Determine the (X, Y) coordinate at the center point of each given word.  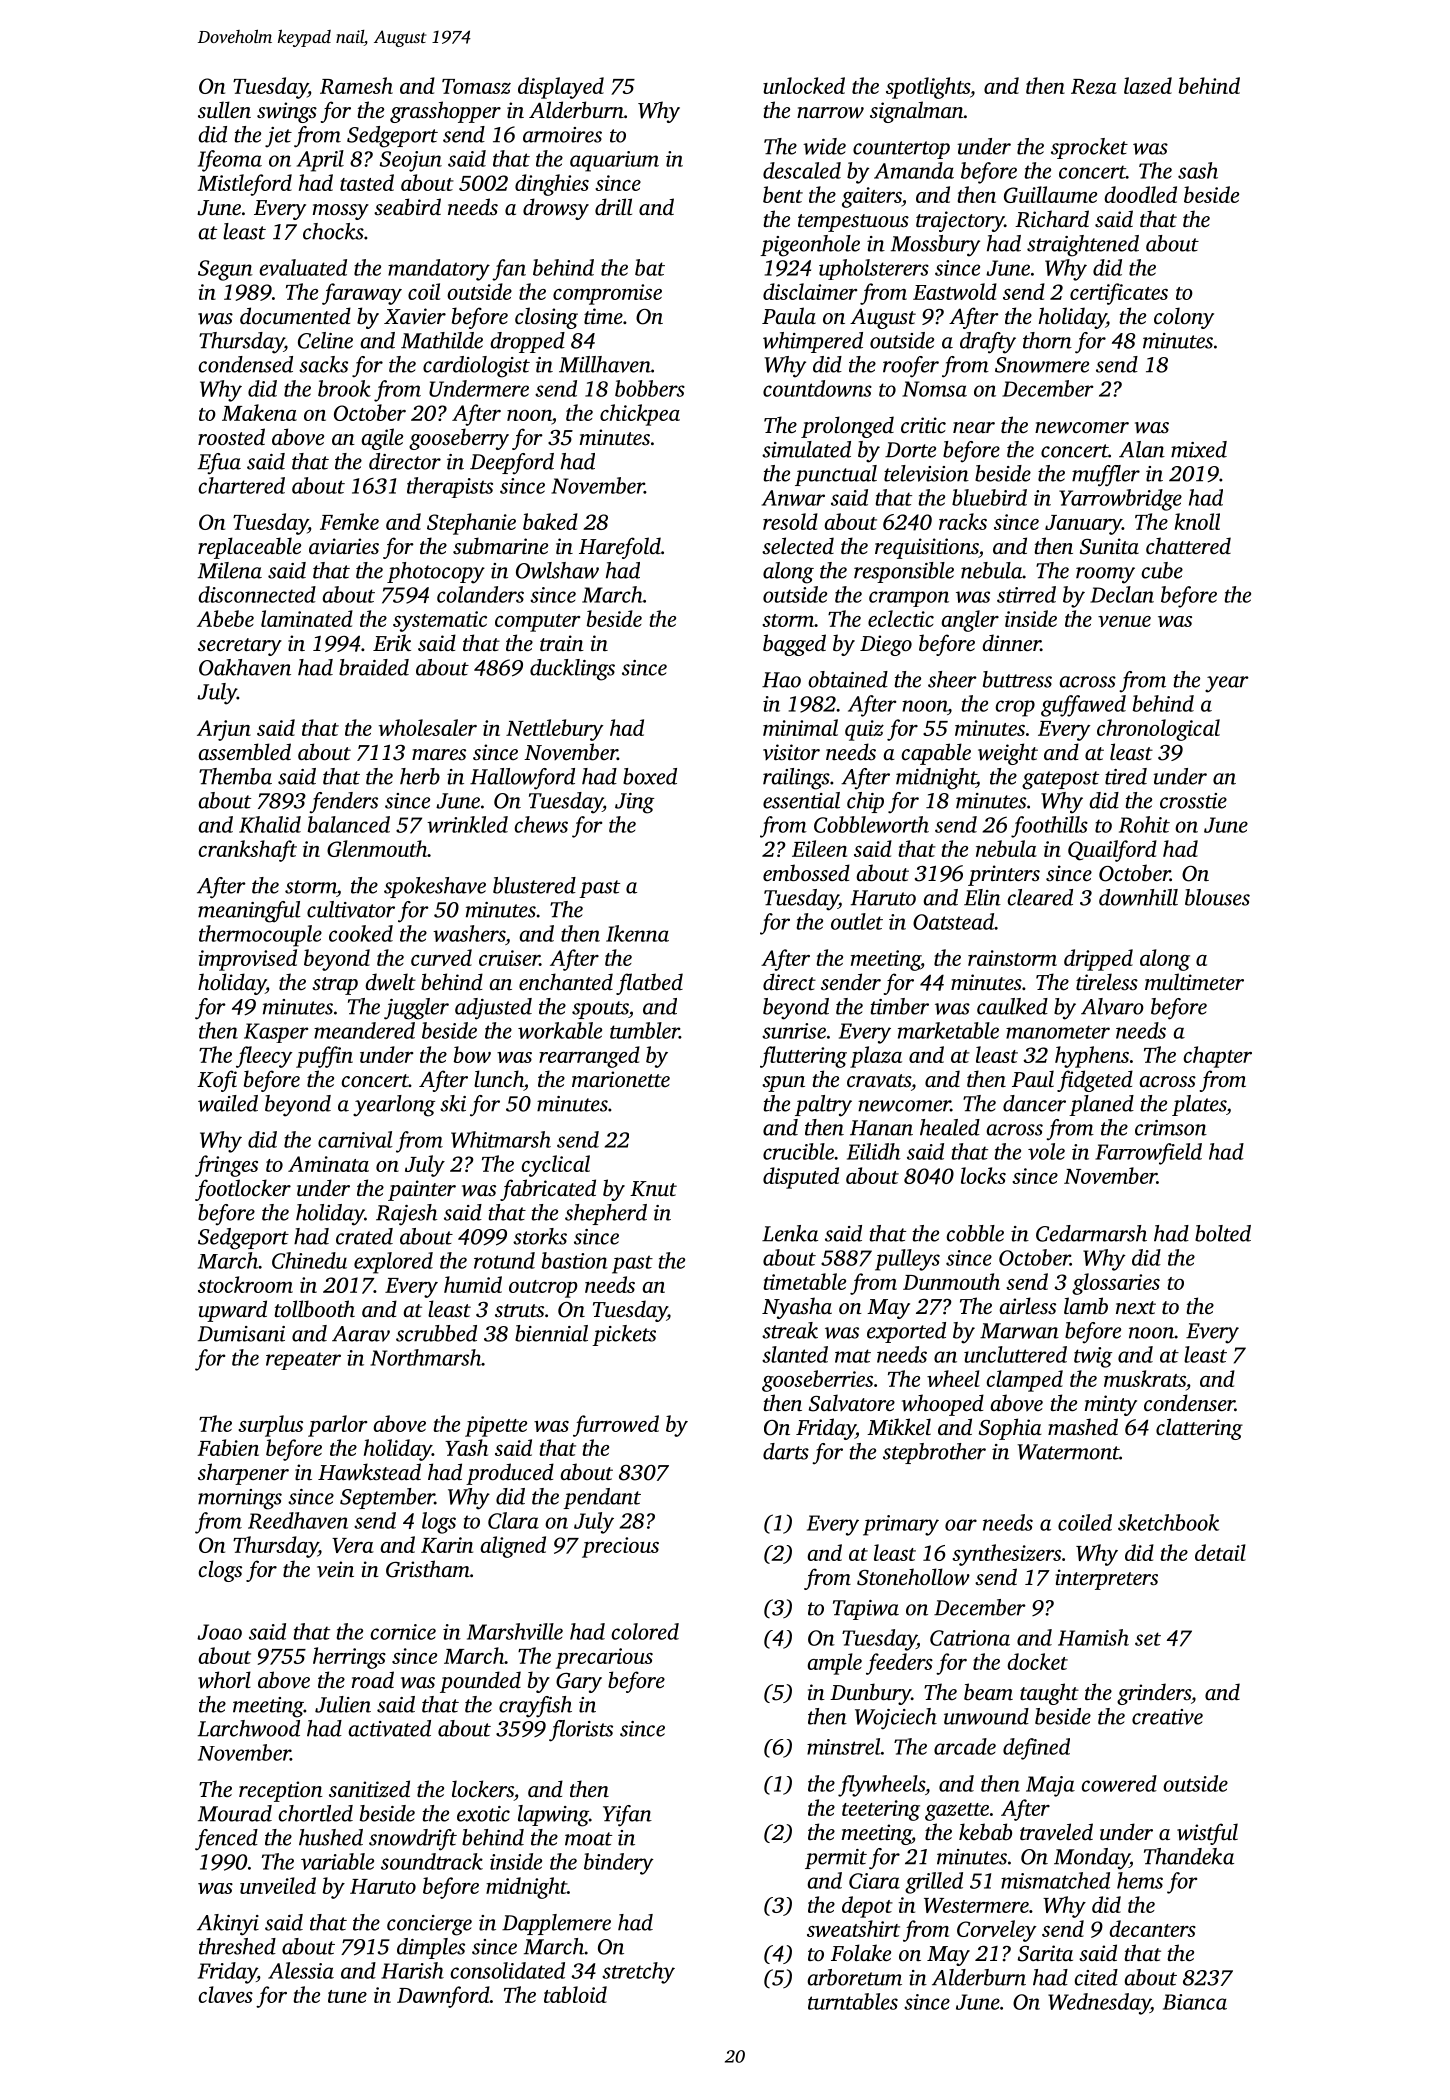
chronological (1158, 730)
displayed (561, 88)
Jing (634, 803)
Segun (225, 270)
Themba (235, 776)
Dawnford (443, 1997)
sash (1198, 170)
